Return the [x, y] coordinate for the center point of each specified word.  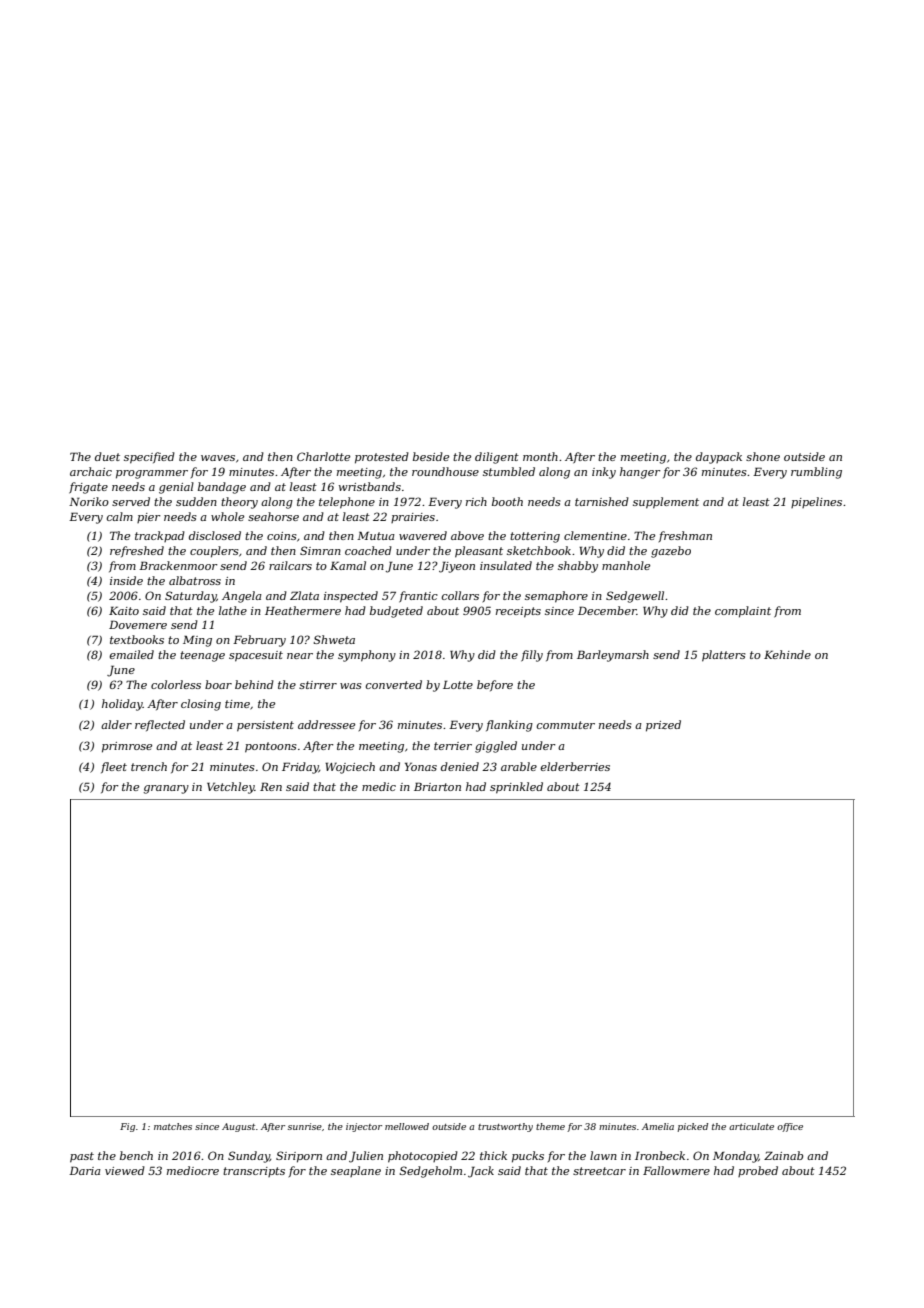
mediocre [193, 1170]
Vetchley [231, 788]
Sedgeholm [431, 1172]
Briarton [437, 786]
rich [476, 501]
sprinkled [516, 788]
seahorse [273, 516]
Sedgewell [635, 597]
